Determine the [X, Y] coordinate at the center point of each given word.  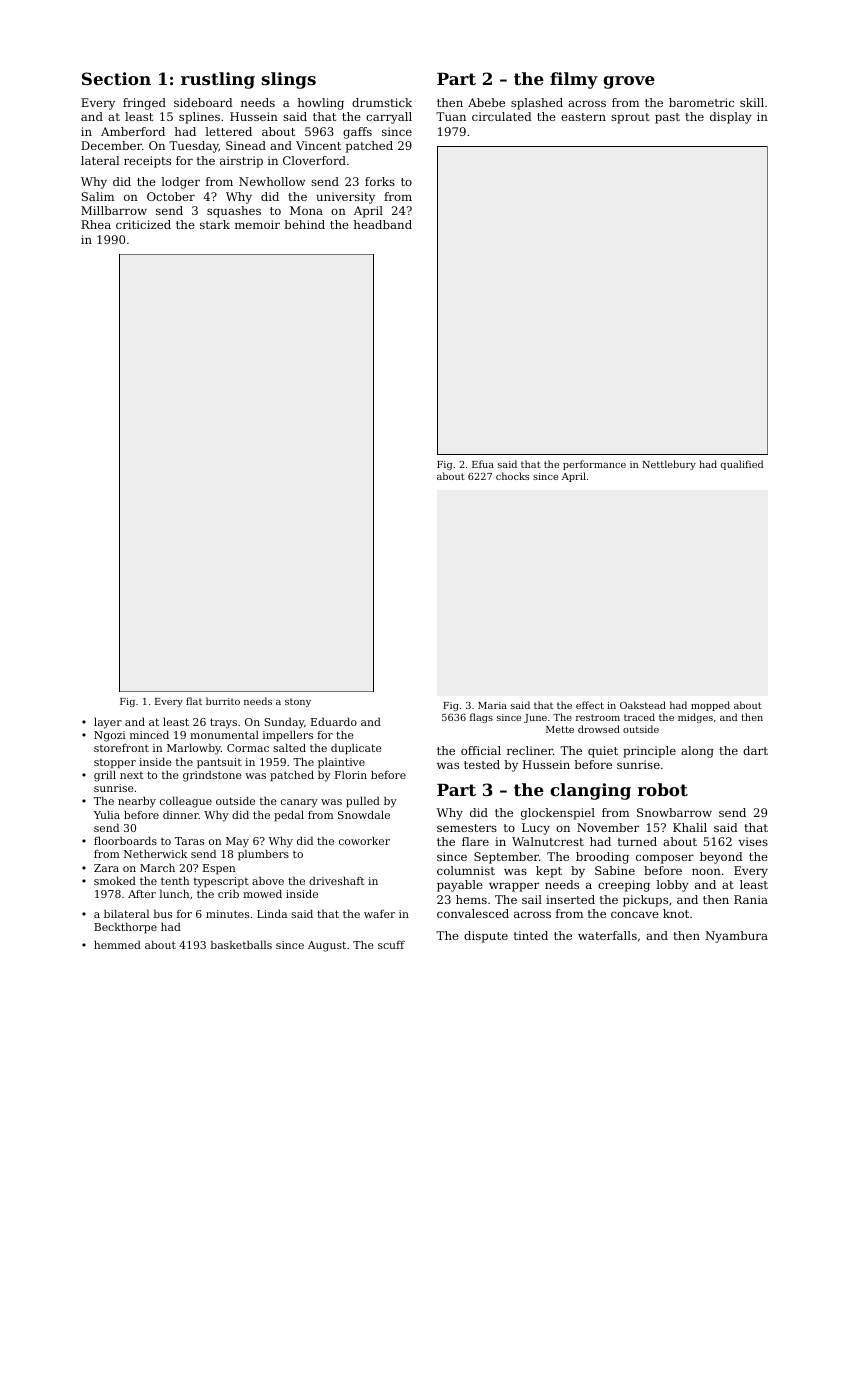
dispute [486, 937]
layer [108, 723]
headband [383, 224]
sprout [630, 118]
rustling [218, 80]
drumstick [382, 102]
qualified [742, 465]
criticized [143, 224]
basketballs [241, 944]
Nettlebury [669, 465]
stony [298, 702]
